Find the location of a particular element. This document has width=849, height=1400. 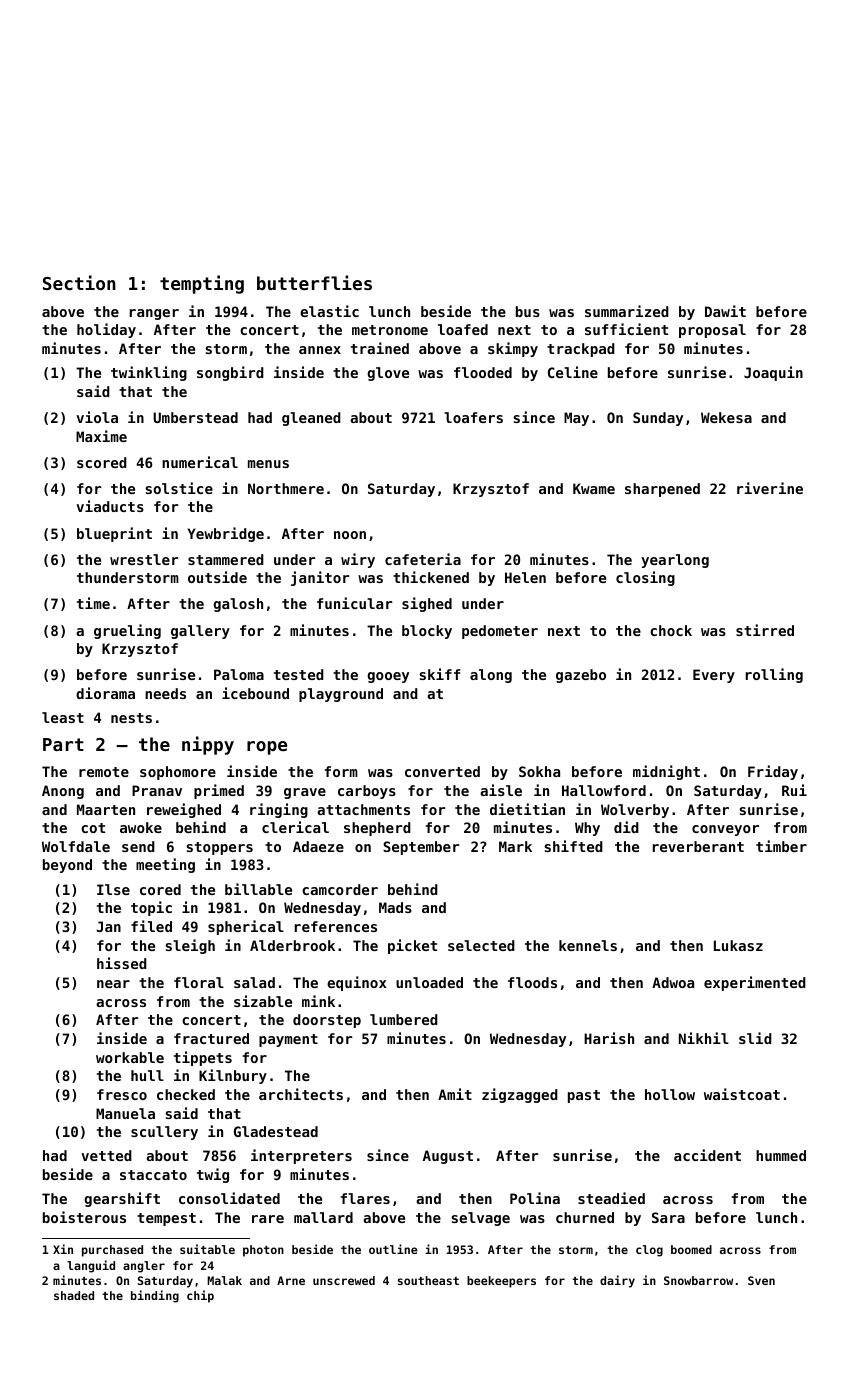

beekeepers is located at coordinates (501, 1282).
